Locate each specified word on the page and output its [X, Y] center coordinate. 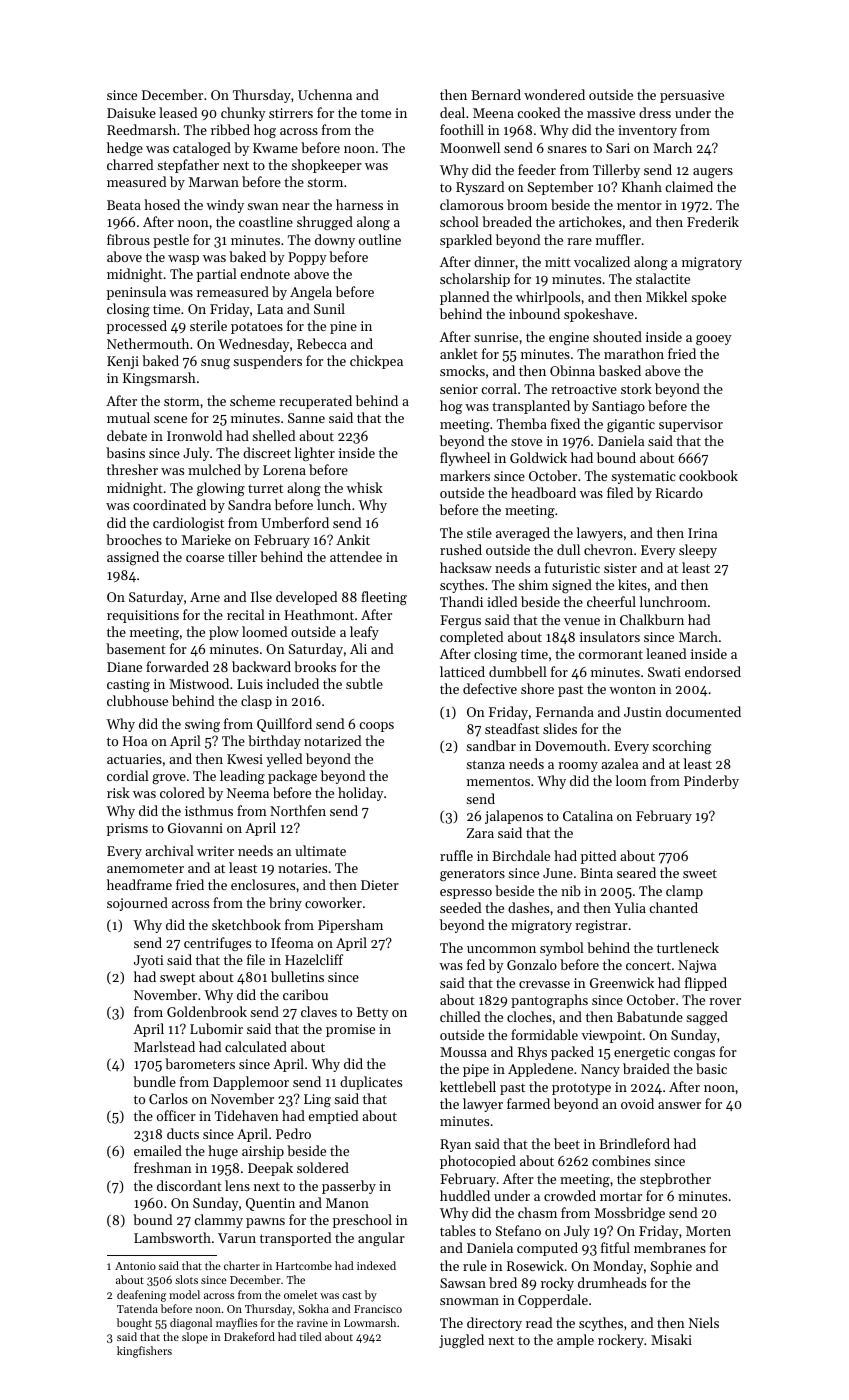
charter [242, 1265]
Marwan [214, 182]
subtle [364, 683]
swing [202, 725]
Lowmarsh [370, 1322]
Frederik [713, 221]
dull [568, 549]
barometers [200, 1063]
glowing [221, 489]
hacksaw [466, 567]
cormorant [610, 654]
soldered [323, 1167]
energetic [642, 1053]
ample [575, 1341]
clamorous [471, 204]
